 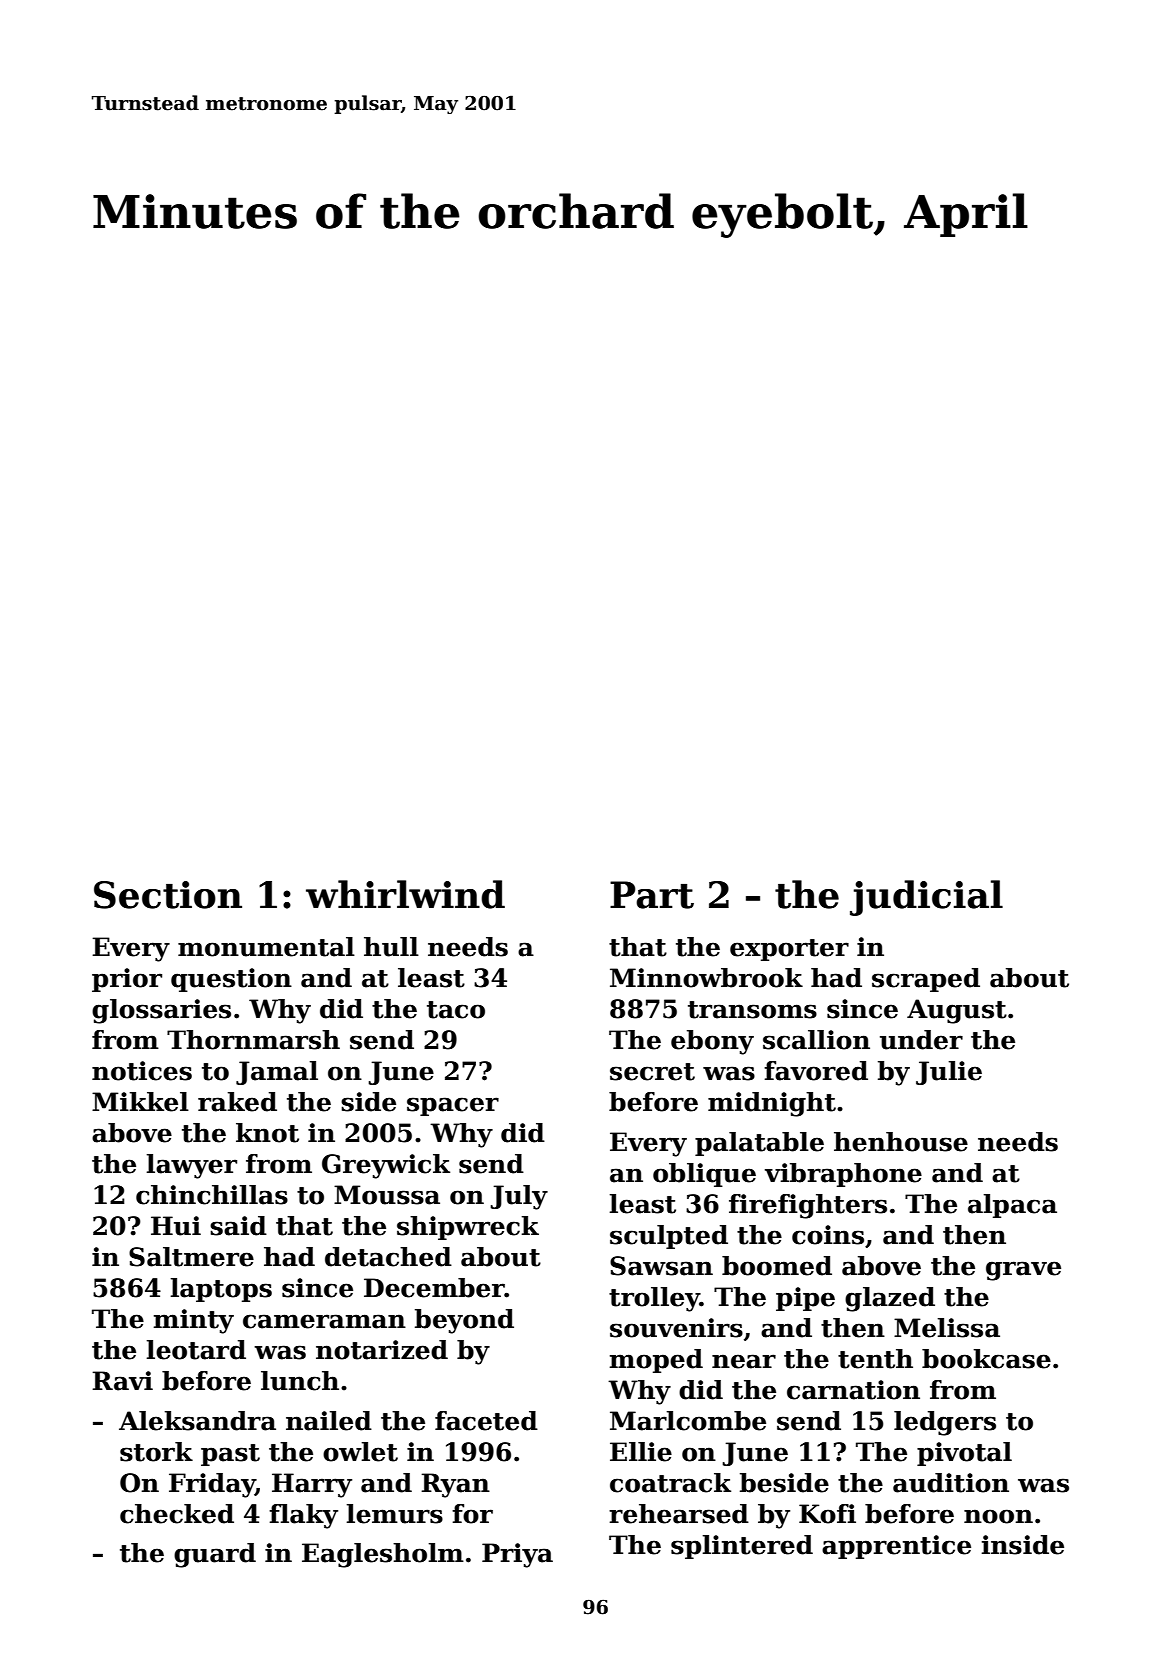 I want to click on grave, so click(x=1023, y=1271).
